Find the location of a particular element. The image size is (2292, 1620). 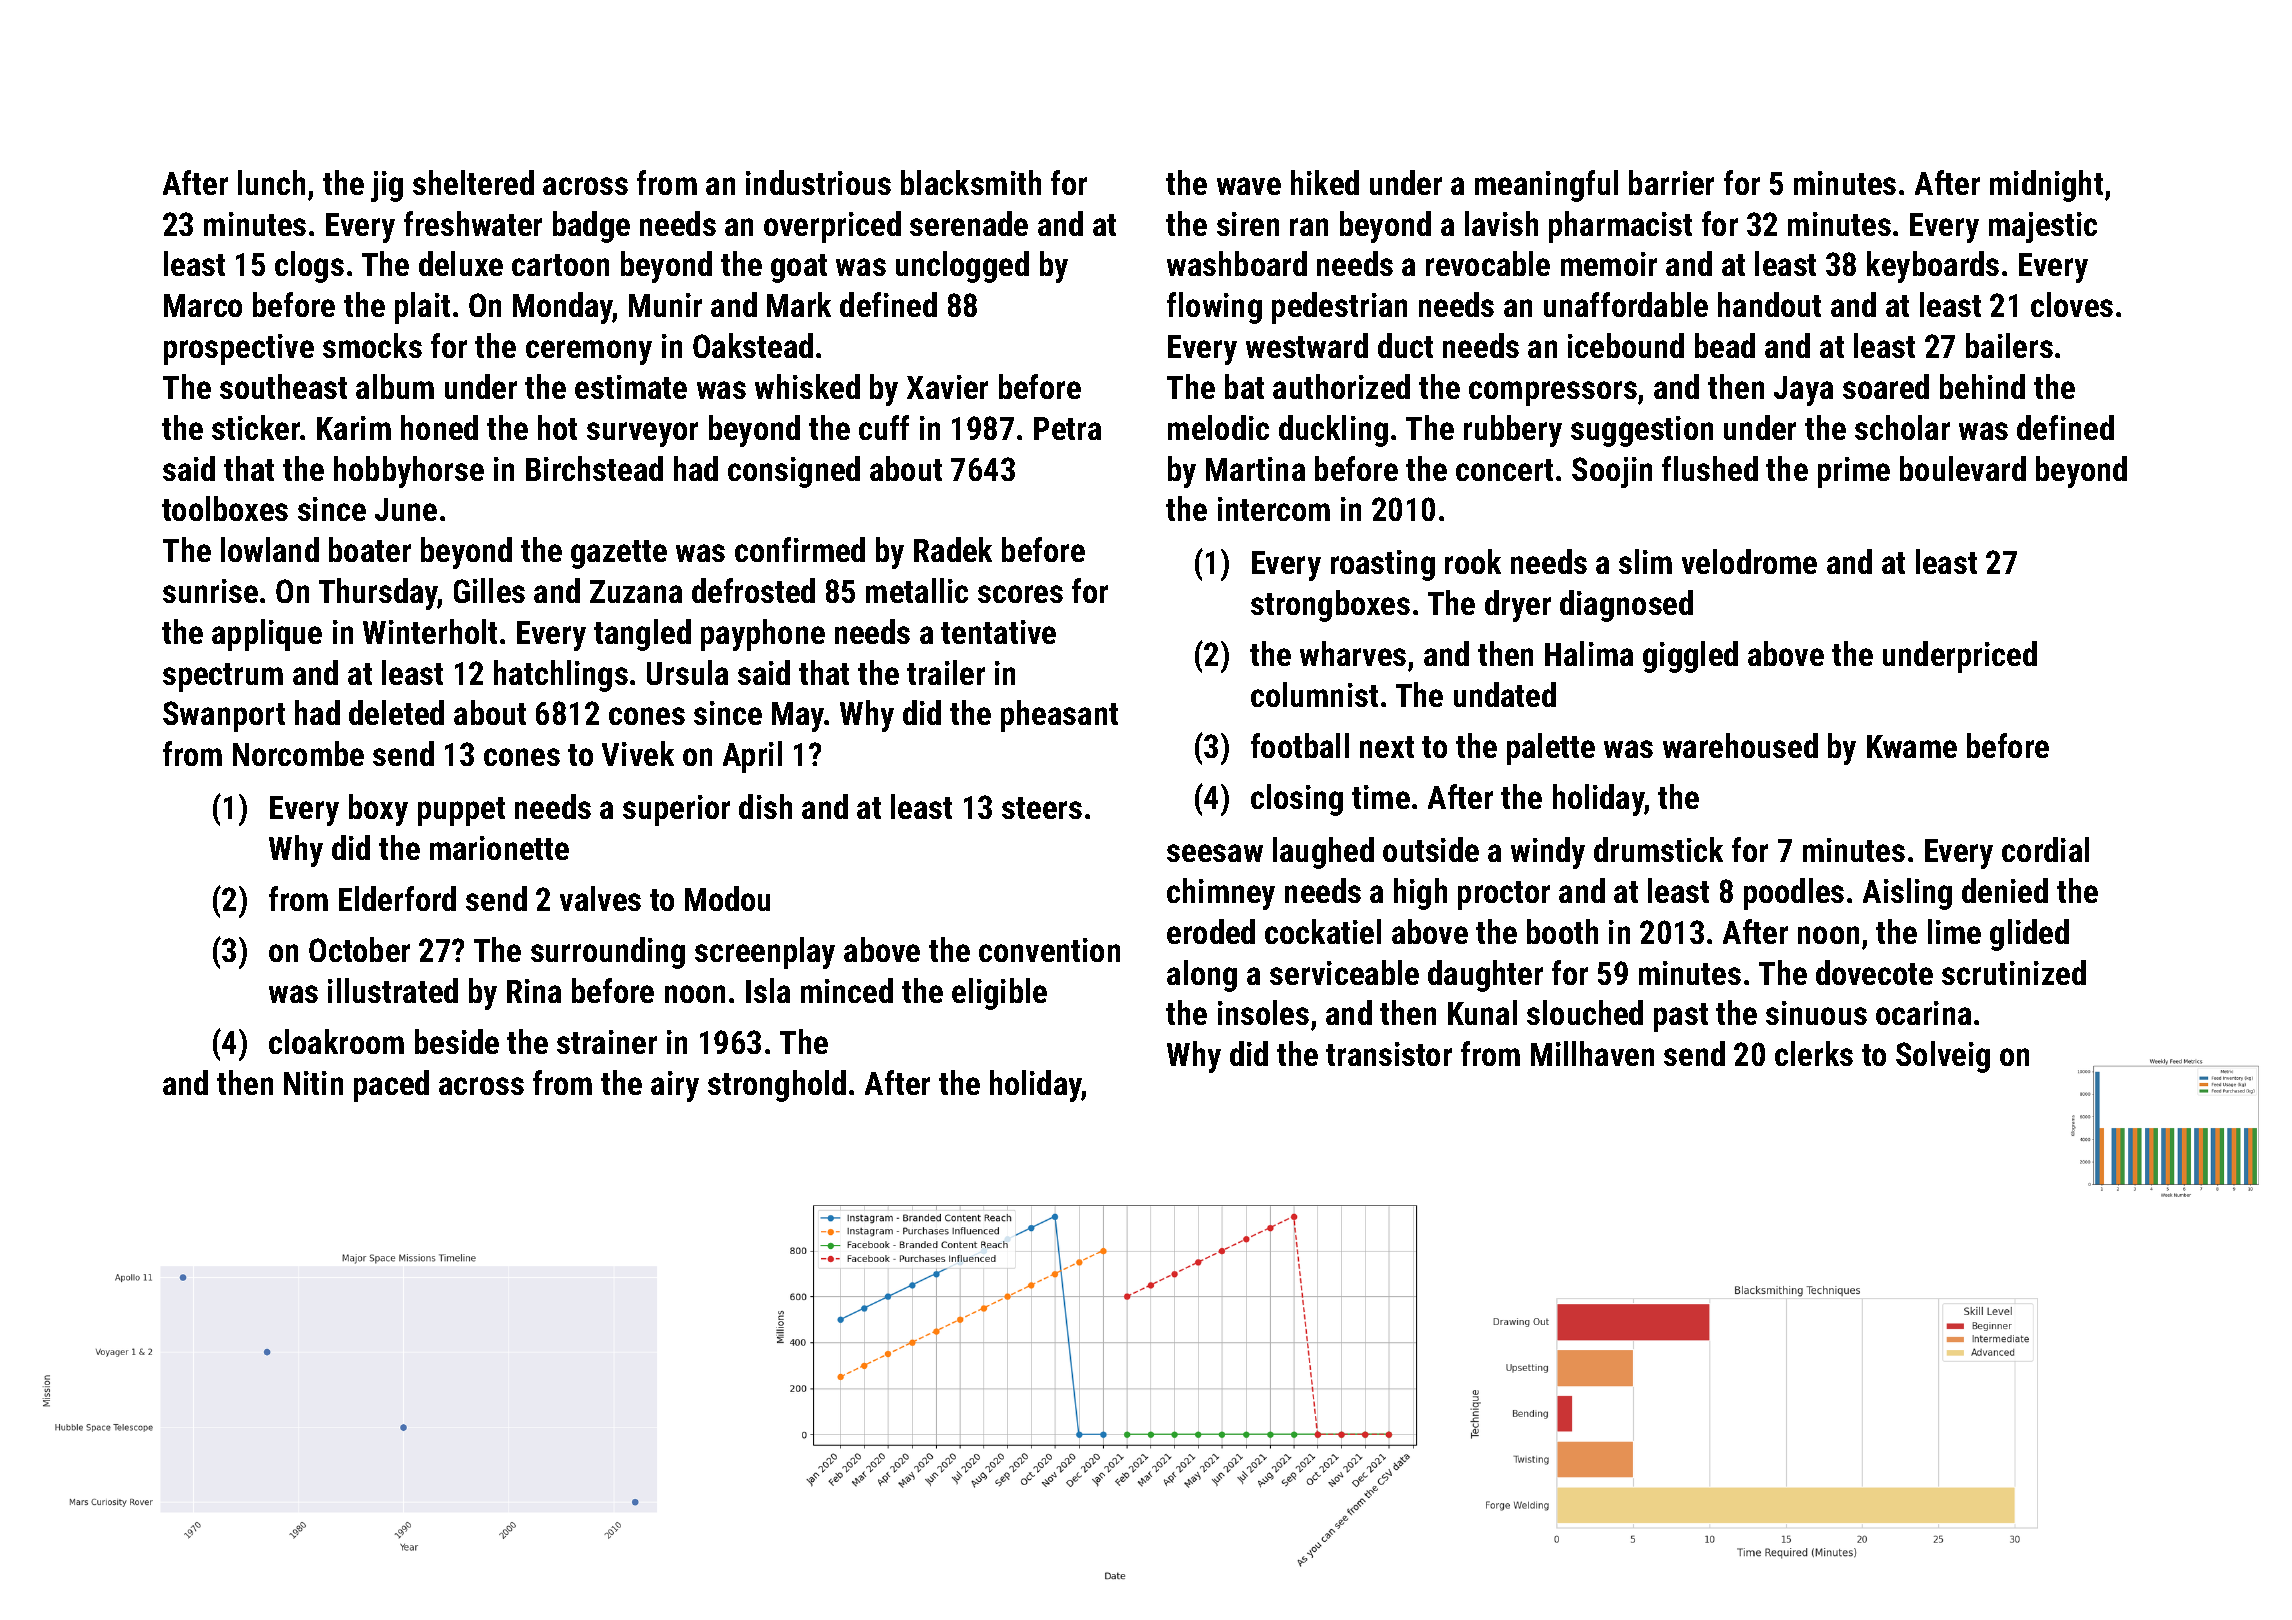

eroded is located at coordinates (1211, 931).
